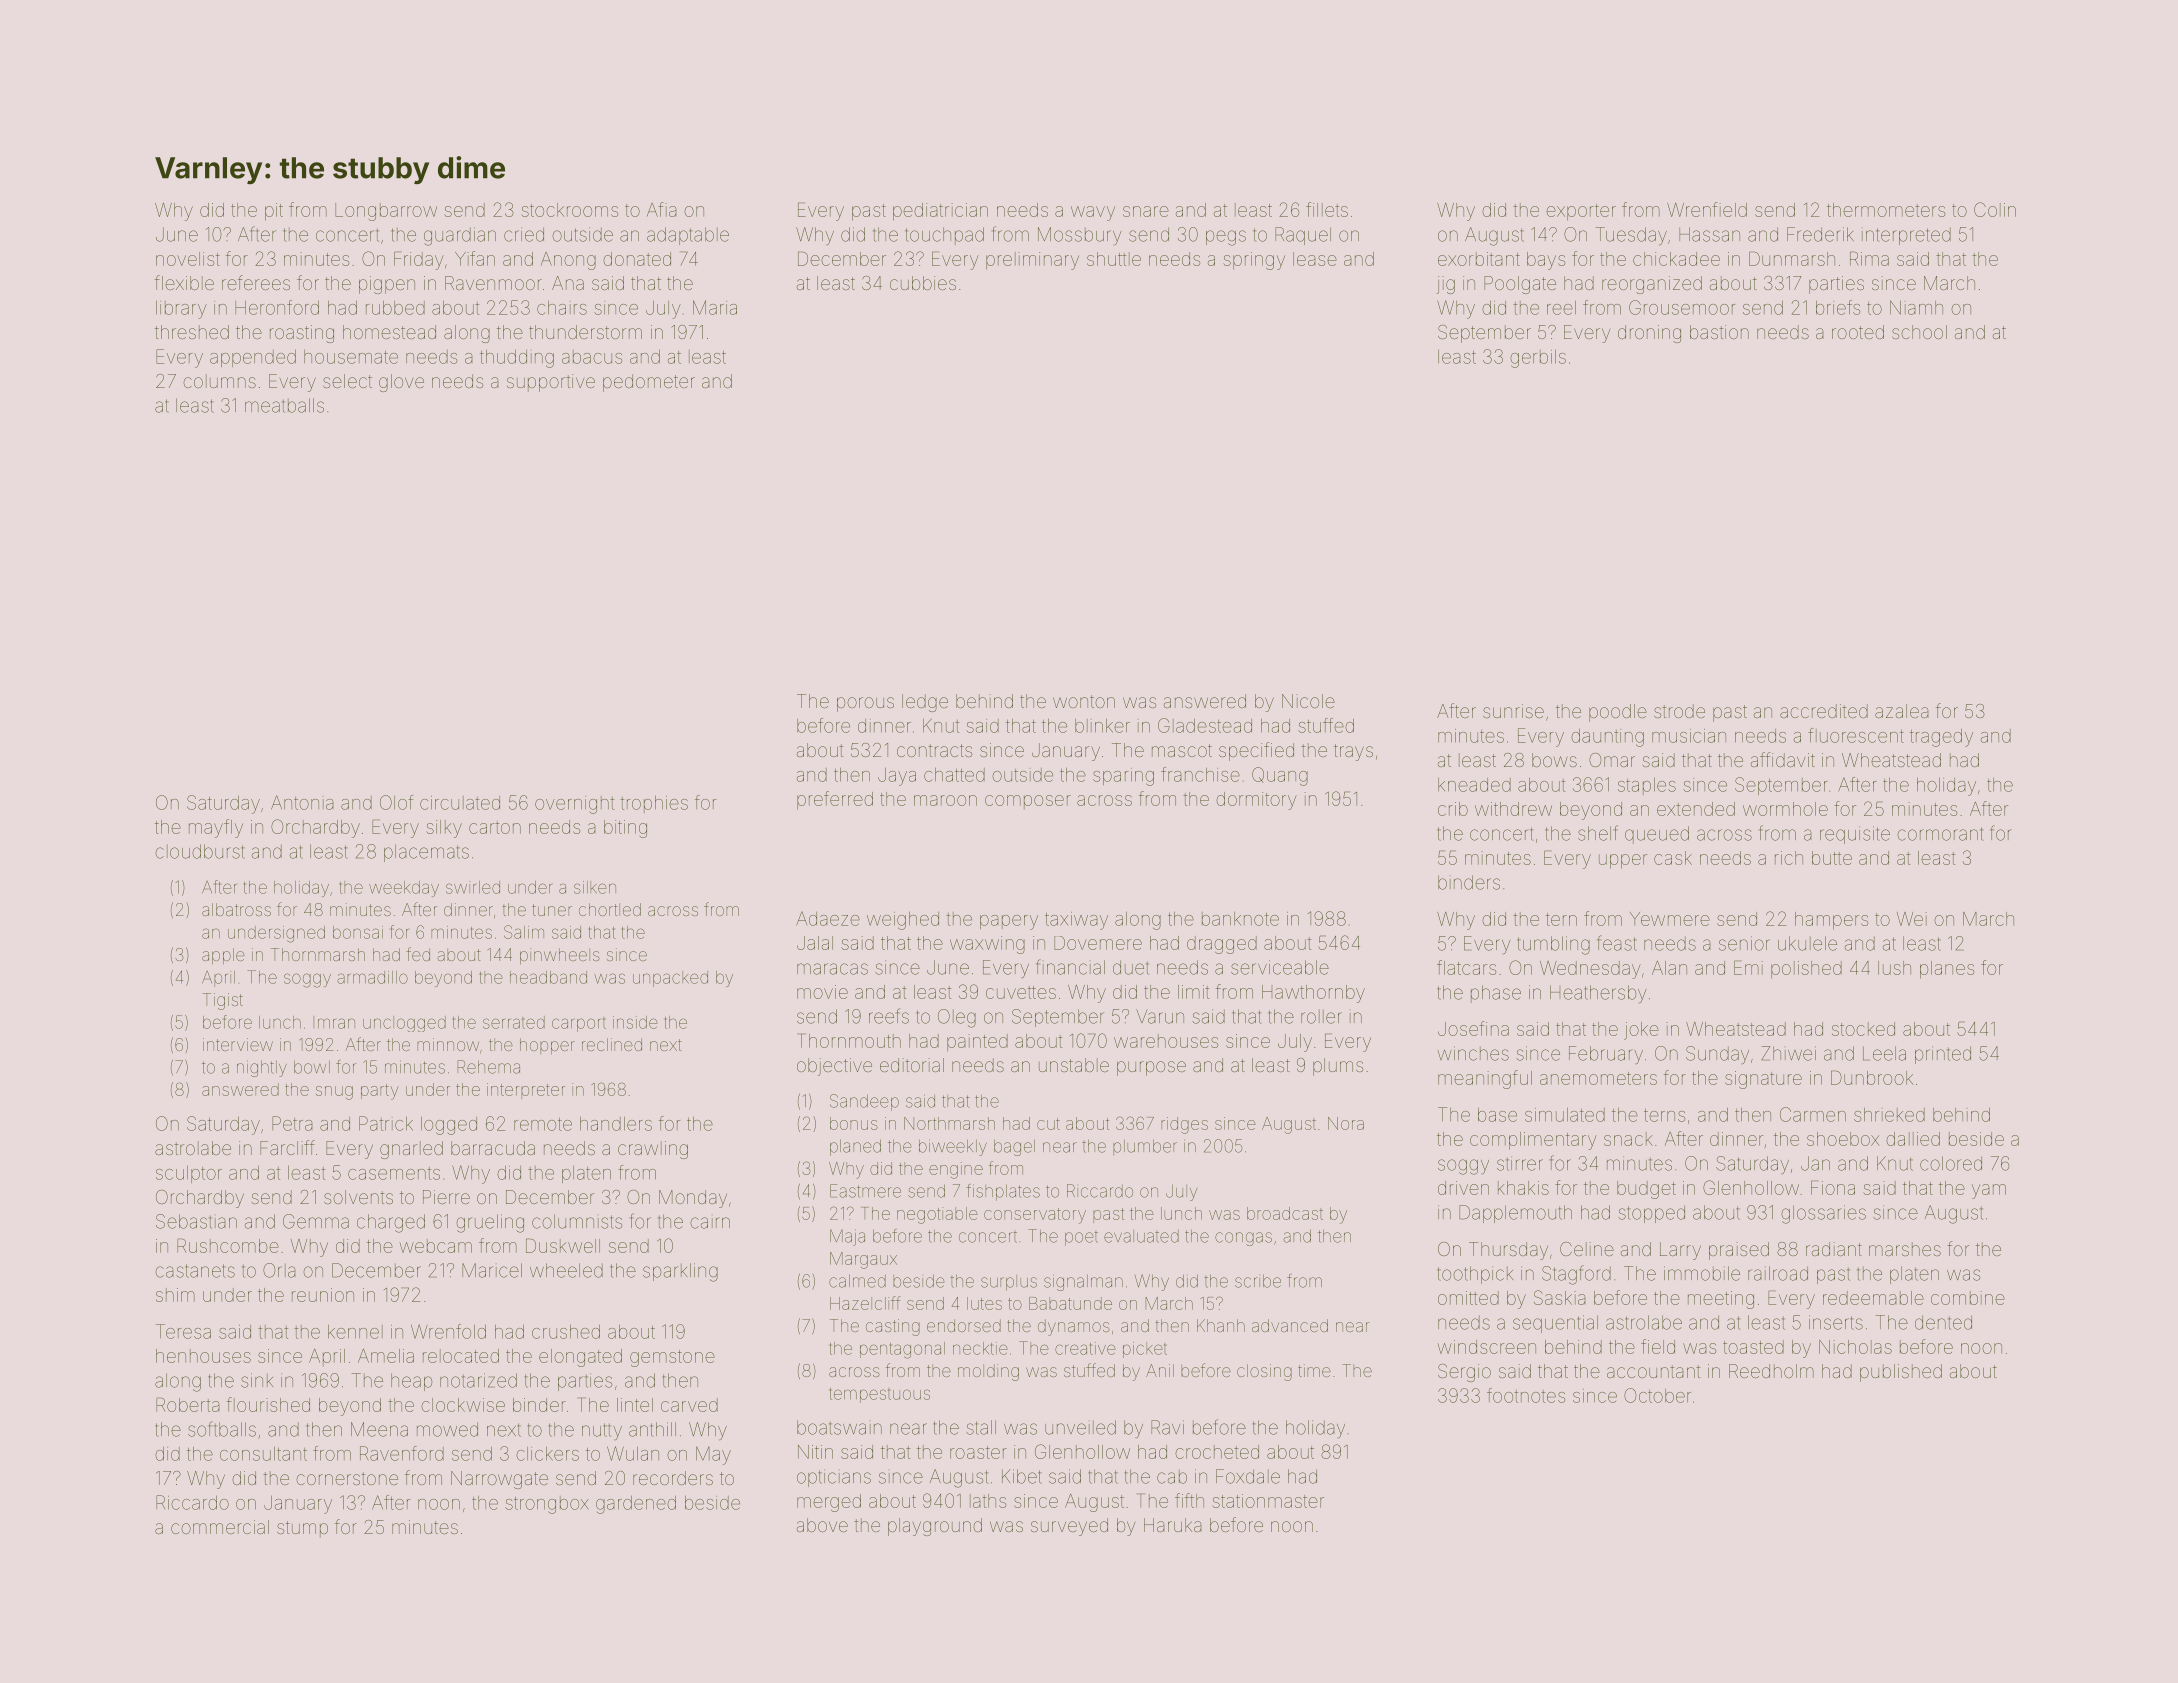  I want to click on Orla, so click(279, 1270).
